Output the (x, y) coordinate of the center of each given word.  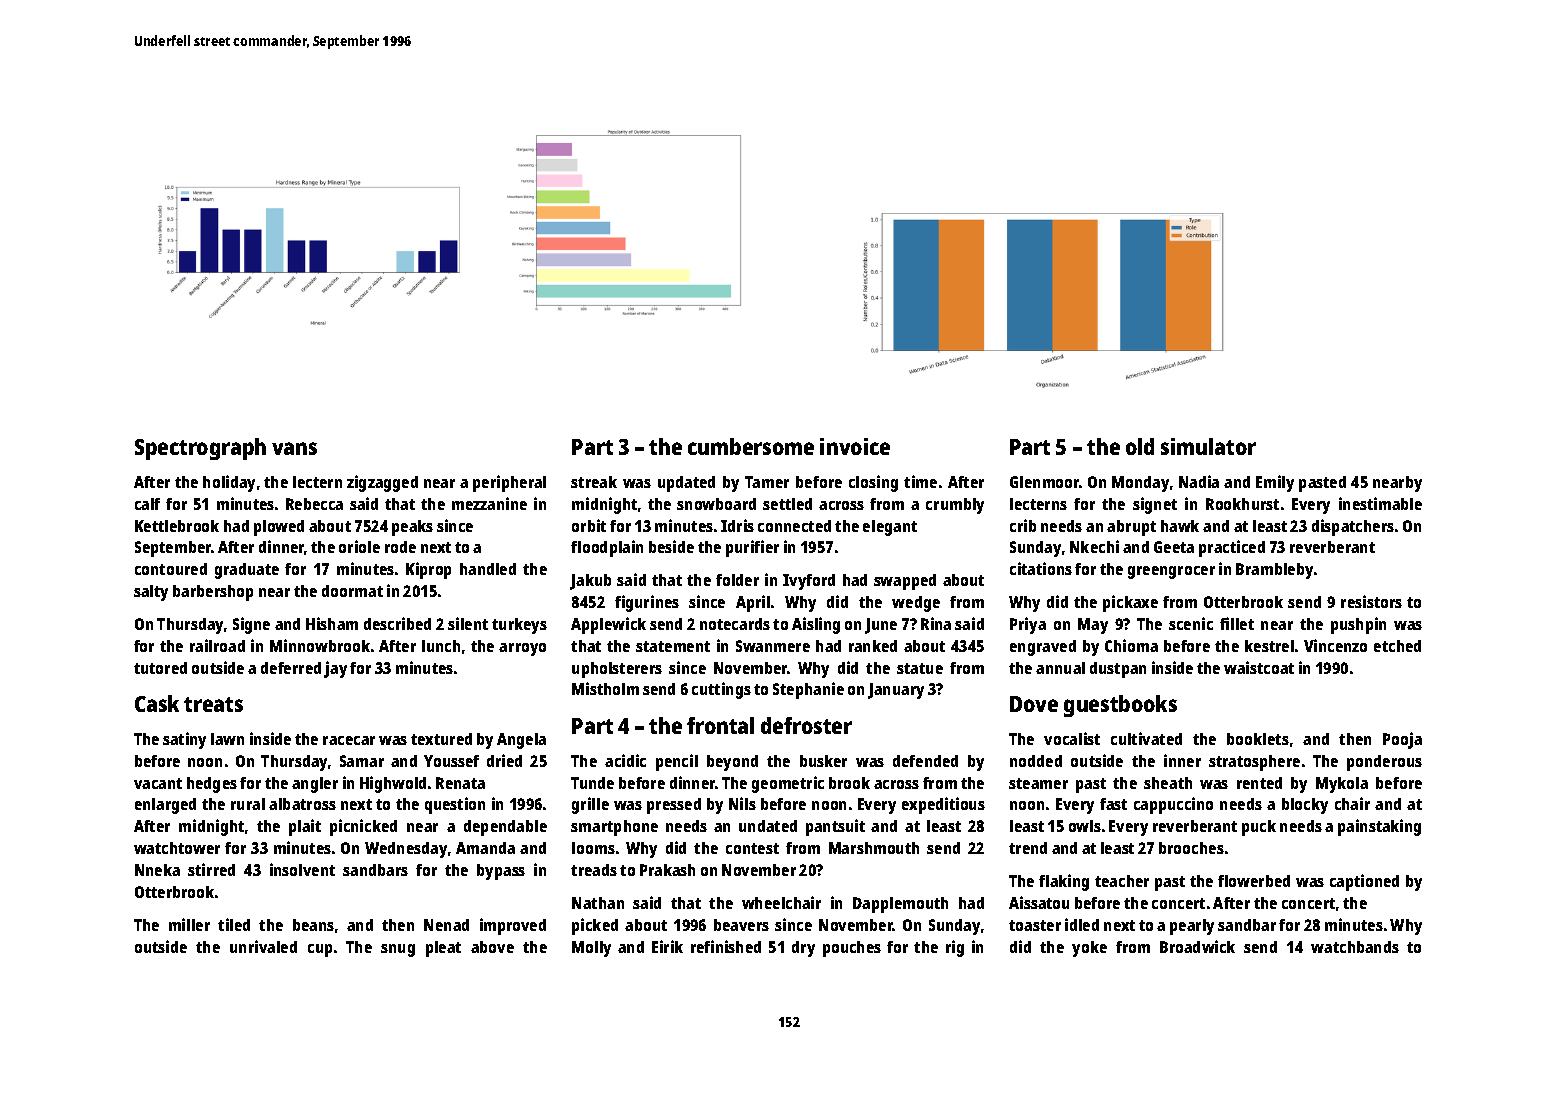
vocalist (1072, 738)
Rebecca (314, 504)
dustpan (1118, 670)
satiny (184, 740)
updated (686, 484)
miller (189, 924)
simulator (1208, 446)
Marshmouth (874, 848)
